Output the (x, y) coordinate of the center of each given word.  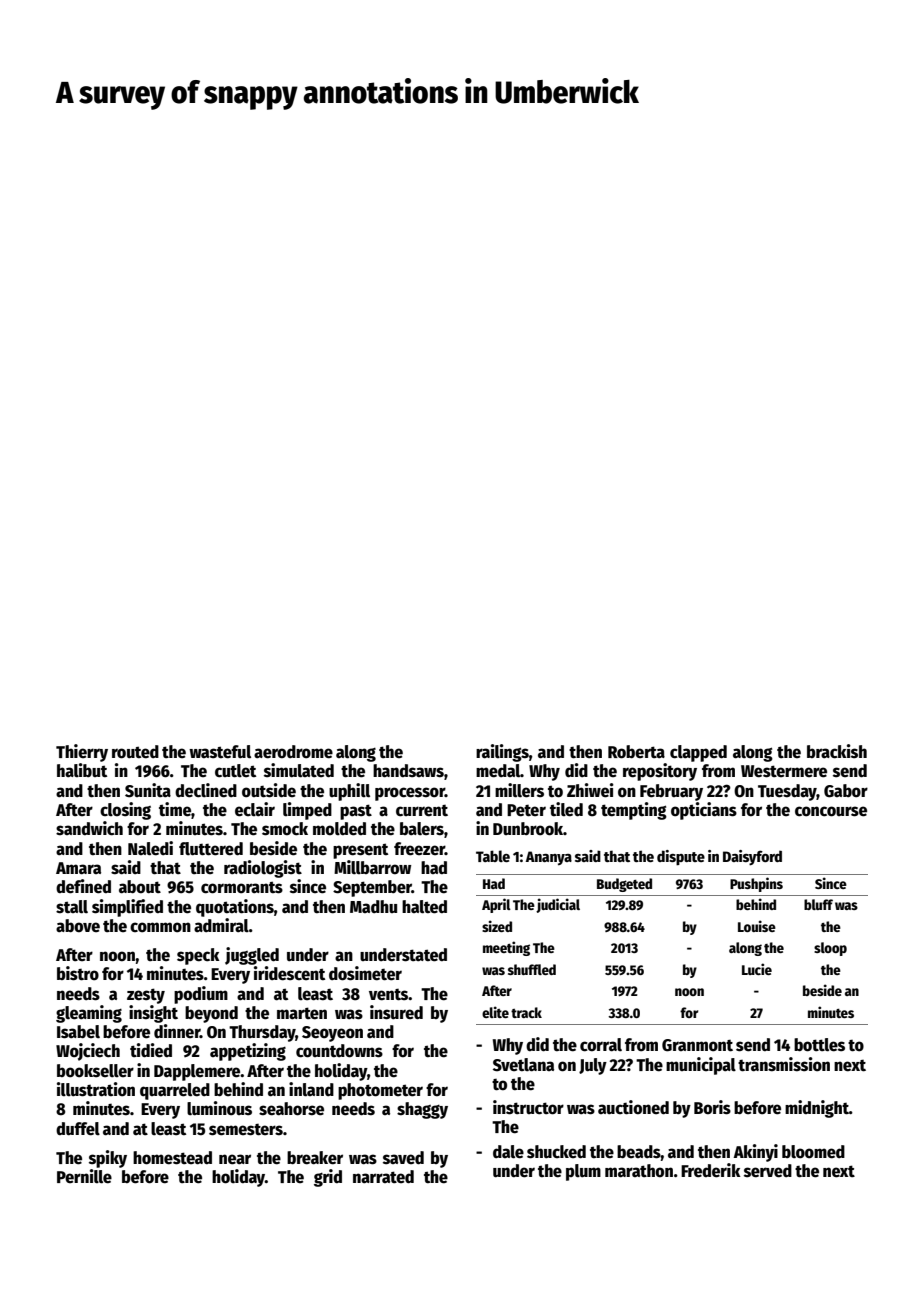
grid (328, 1178)
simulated (299, 770)
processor (410, 794)
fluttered (211, 849)
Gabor (846, 791)
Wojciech (88, 1052)
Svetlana (523, 1065)
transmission (784, 1064)
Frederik (711, 1170)
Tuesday (787, 792)
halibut (82, 770)
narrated (383, 1177)
